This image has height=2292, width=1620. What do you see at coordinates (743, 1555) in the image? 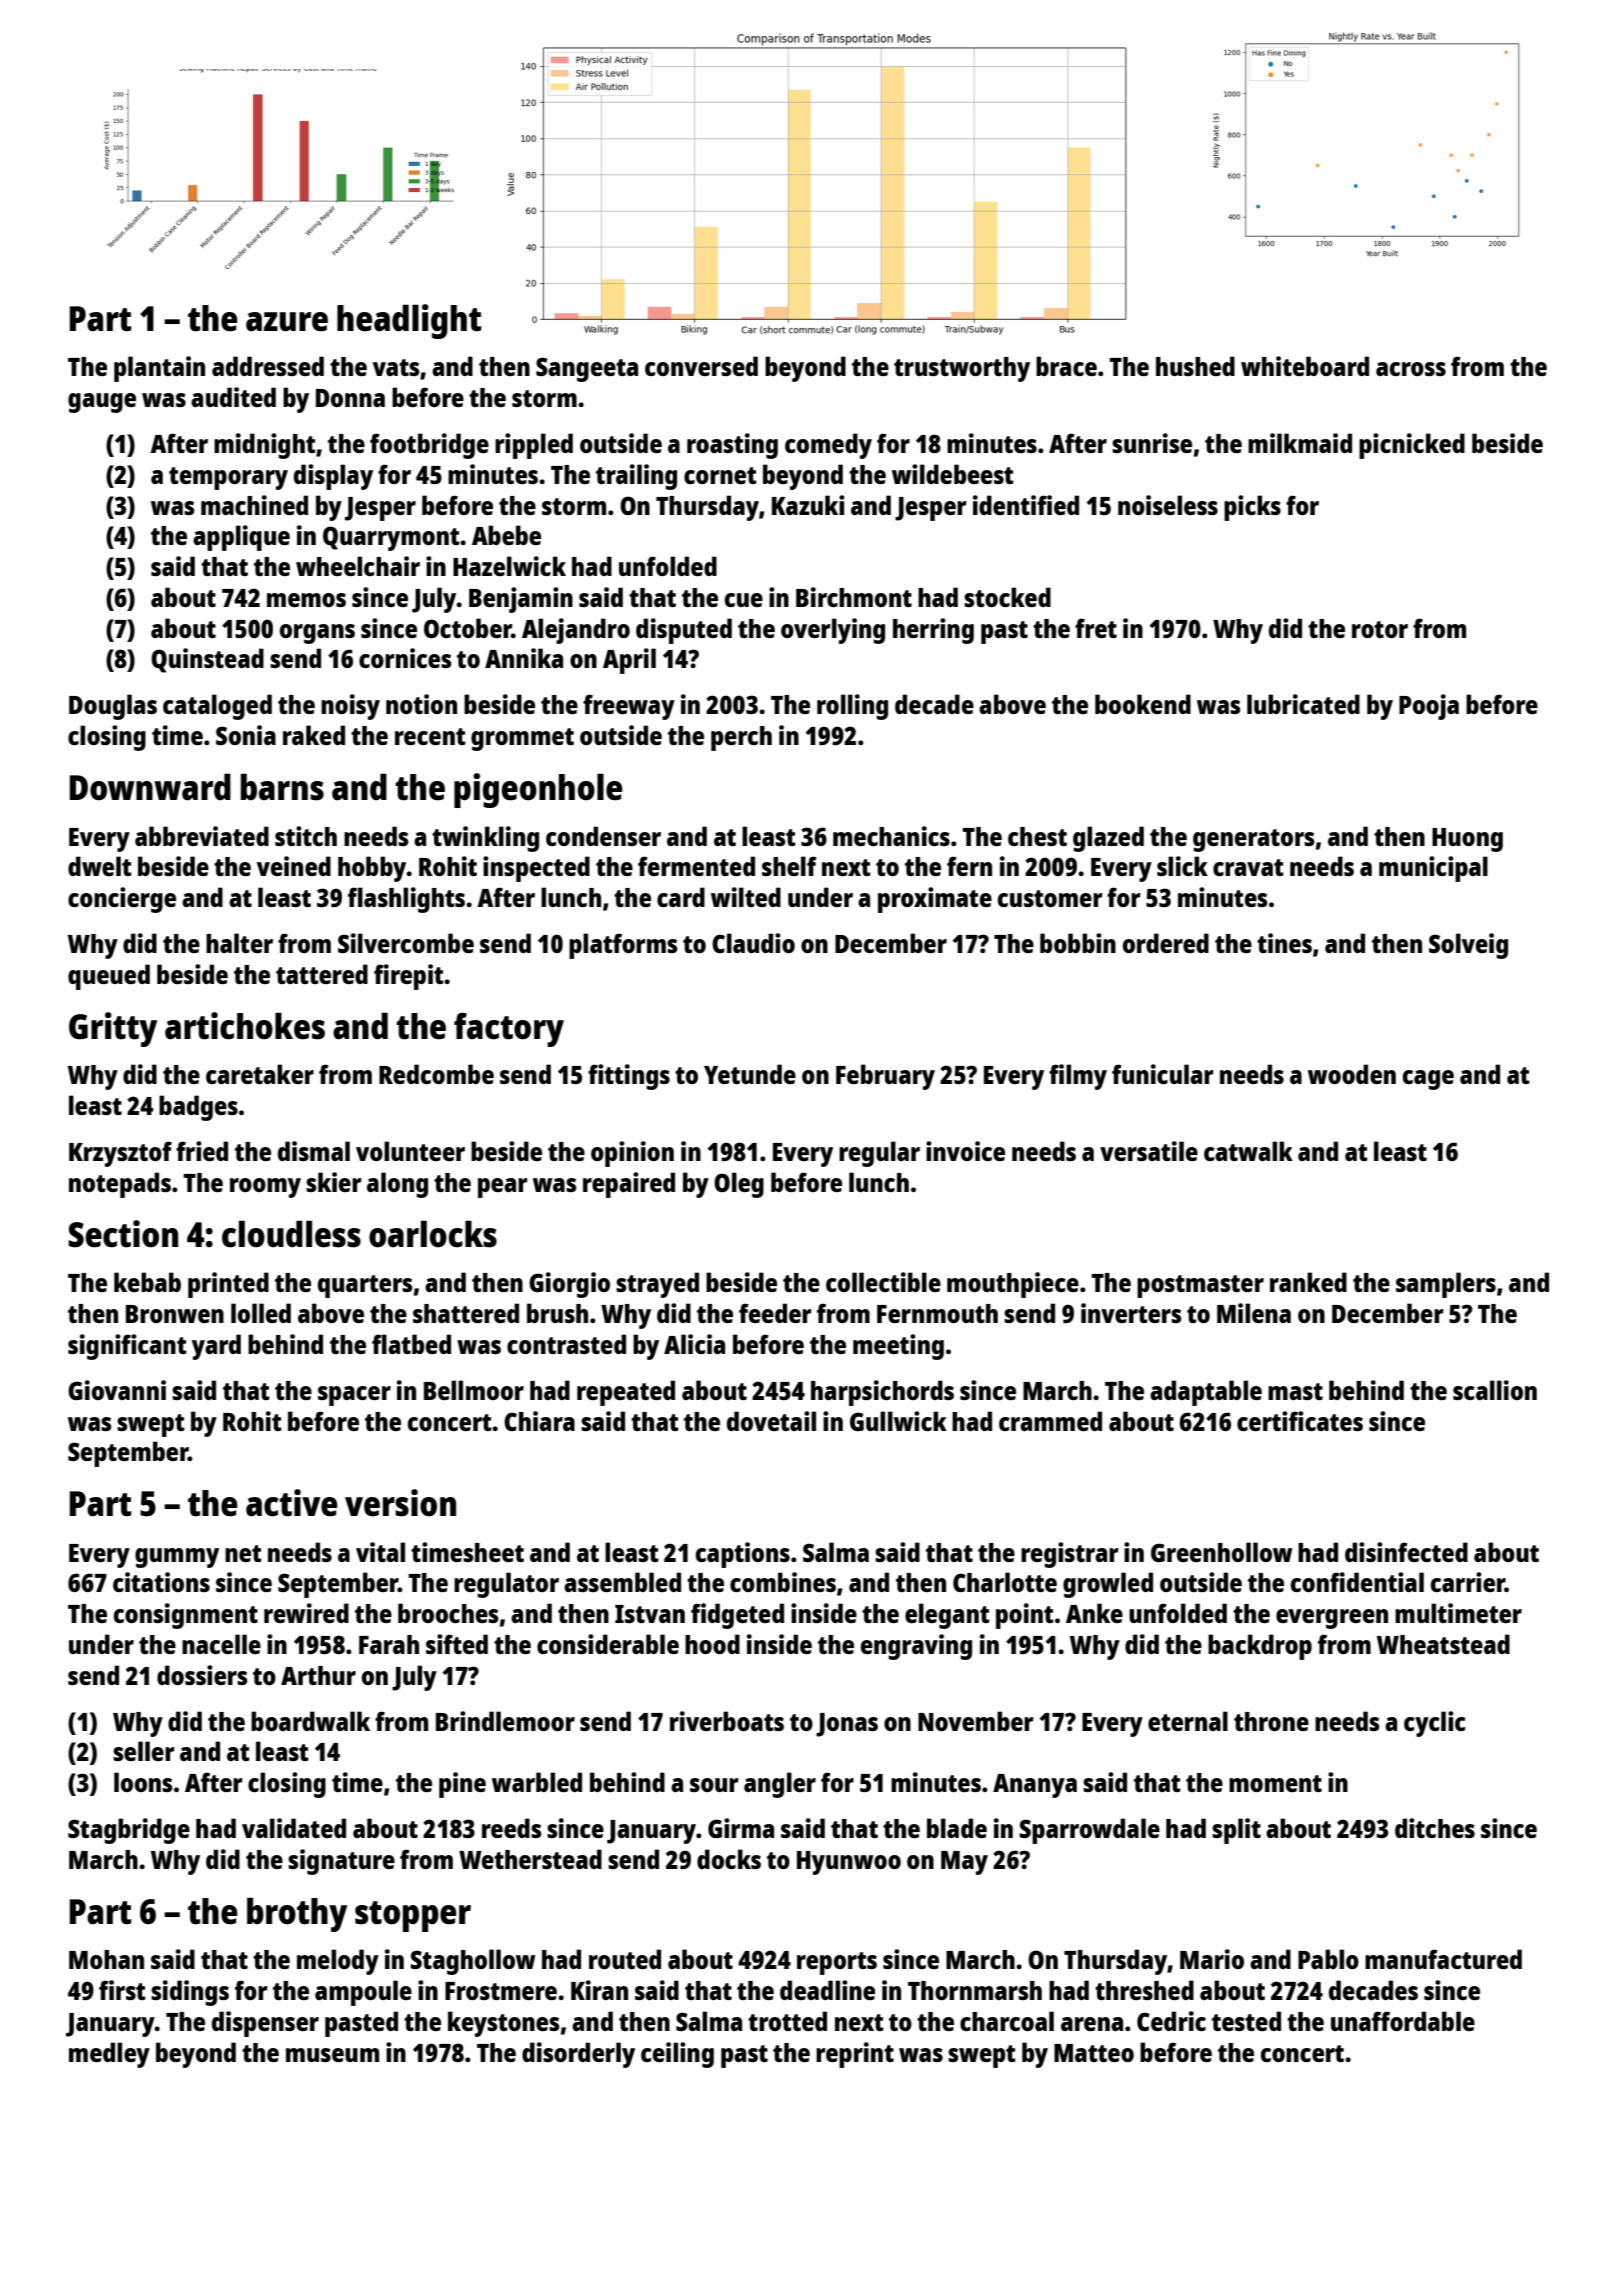
I see `captions` at bounding box center [743, 1555].
